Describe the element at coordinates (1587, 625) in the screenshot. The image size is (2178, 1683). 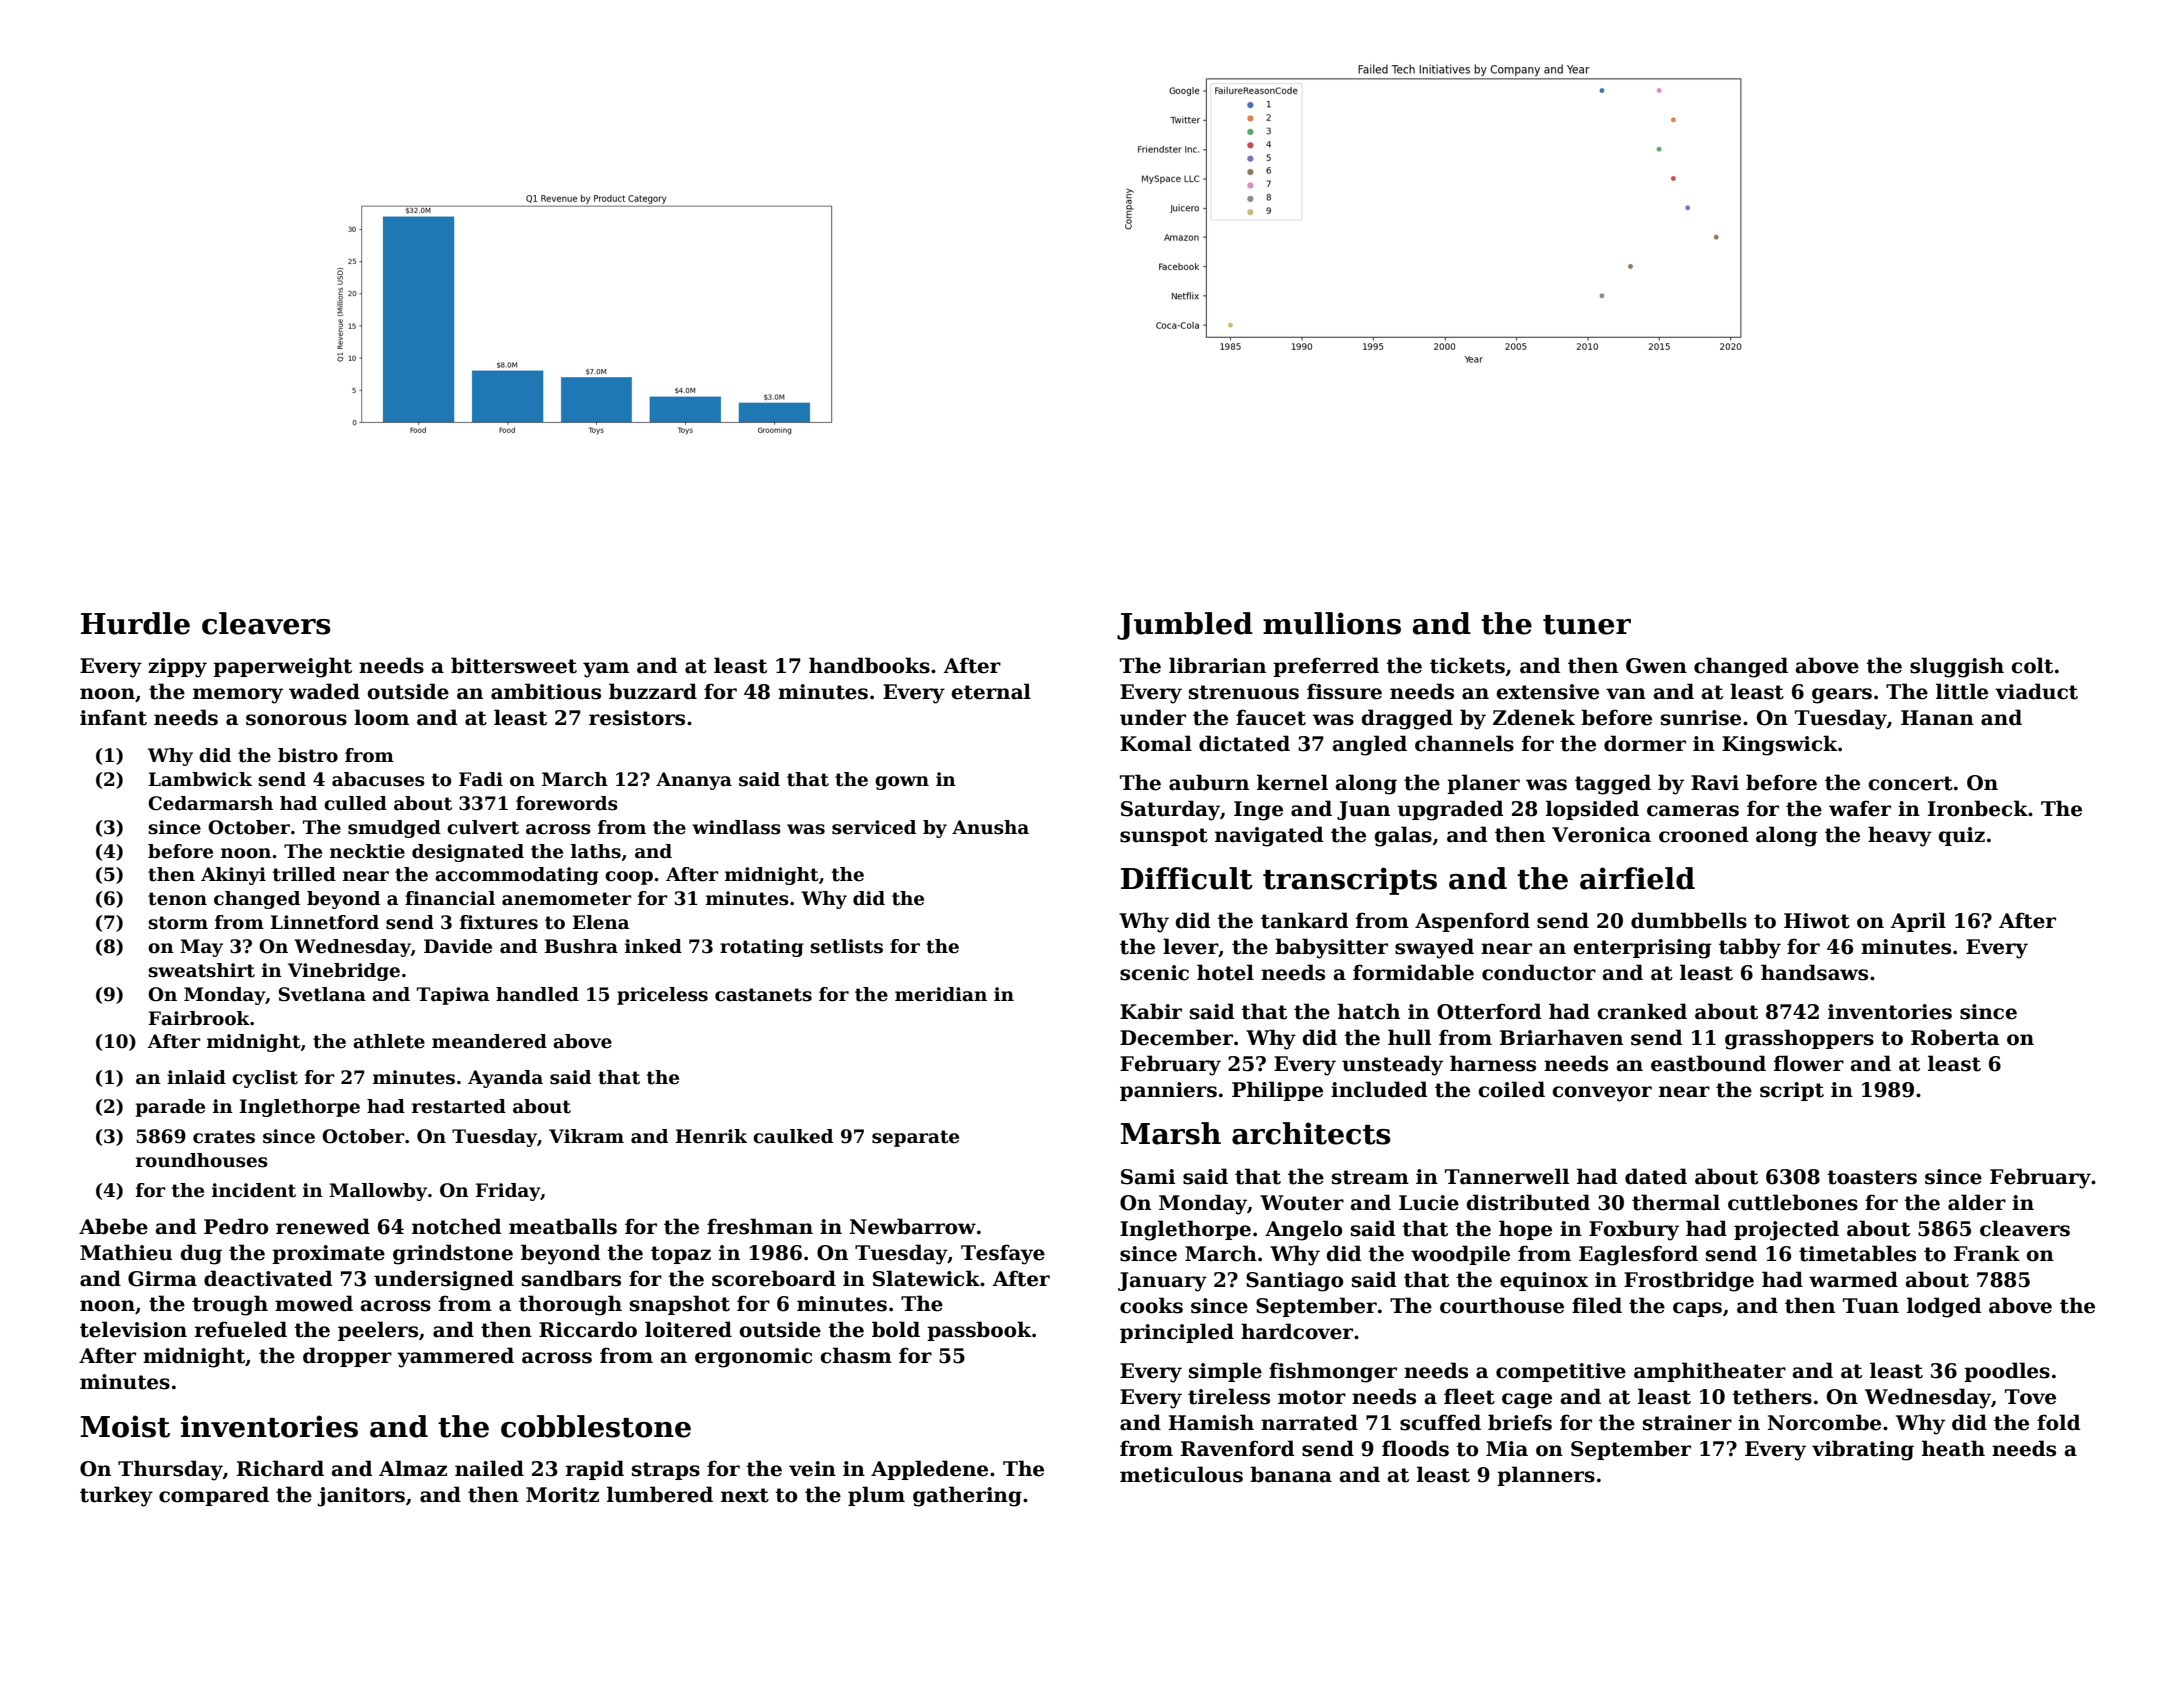
I see `tuner` at that location.
